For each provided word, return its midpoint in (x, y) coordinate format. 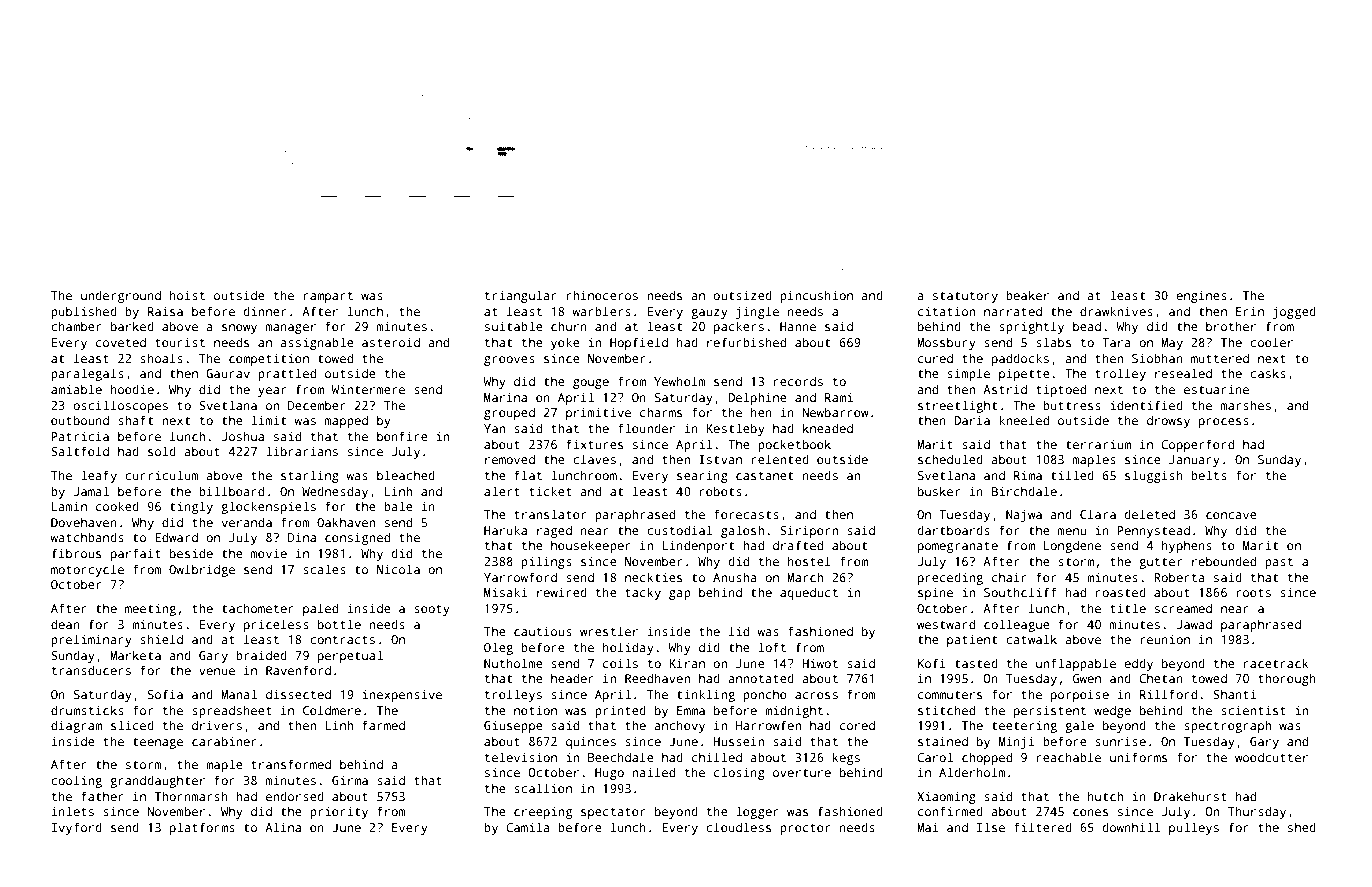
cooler (1271, 342)
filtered (1043, 827)
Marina (505, 397)
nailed (653, 772)
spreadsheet (232, 711)
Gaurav (228, 373)
